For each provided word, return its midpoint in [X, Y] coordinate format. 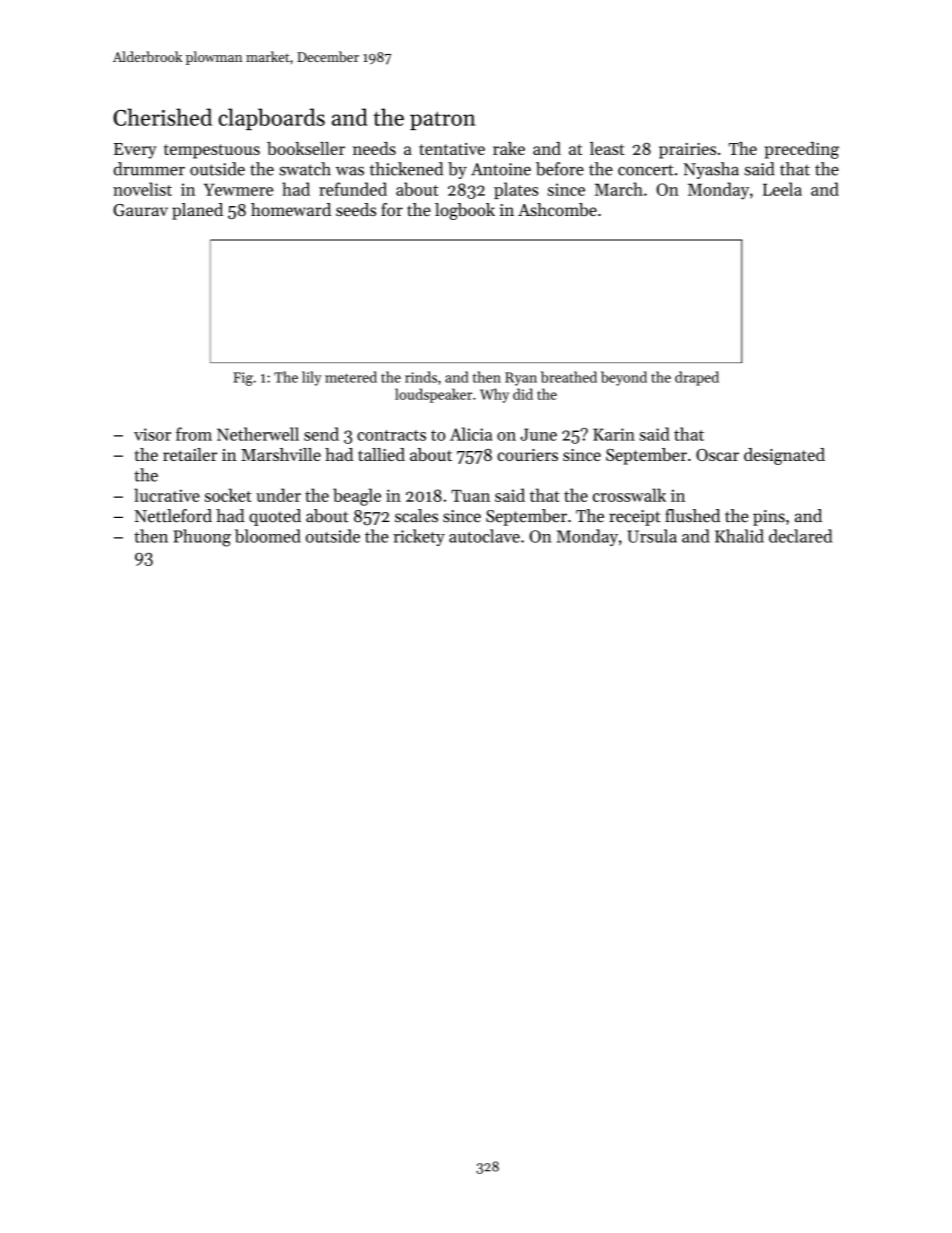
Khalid [739, 536]
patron [443, 120]
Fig [243, 379]
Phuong [202, 538]
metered [351, 377]
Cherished [162, 117]
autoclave [484, 536]
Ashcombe [557, 209]
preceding [802, 150]
